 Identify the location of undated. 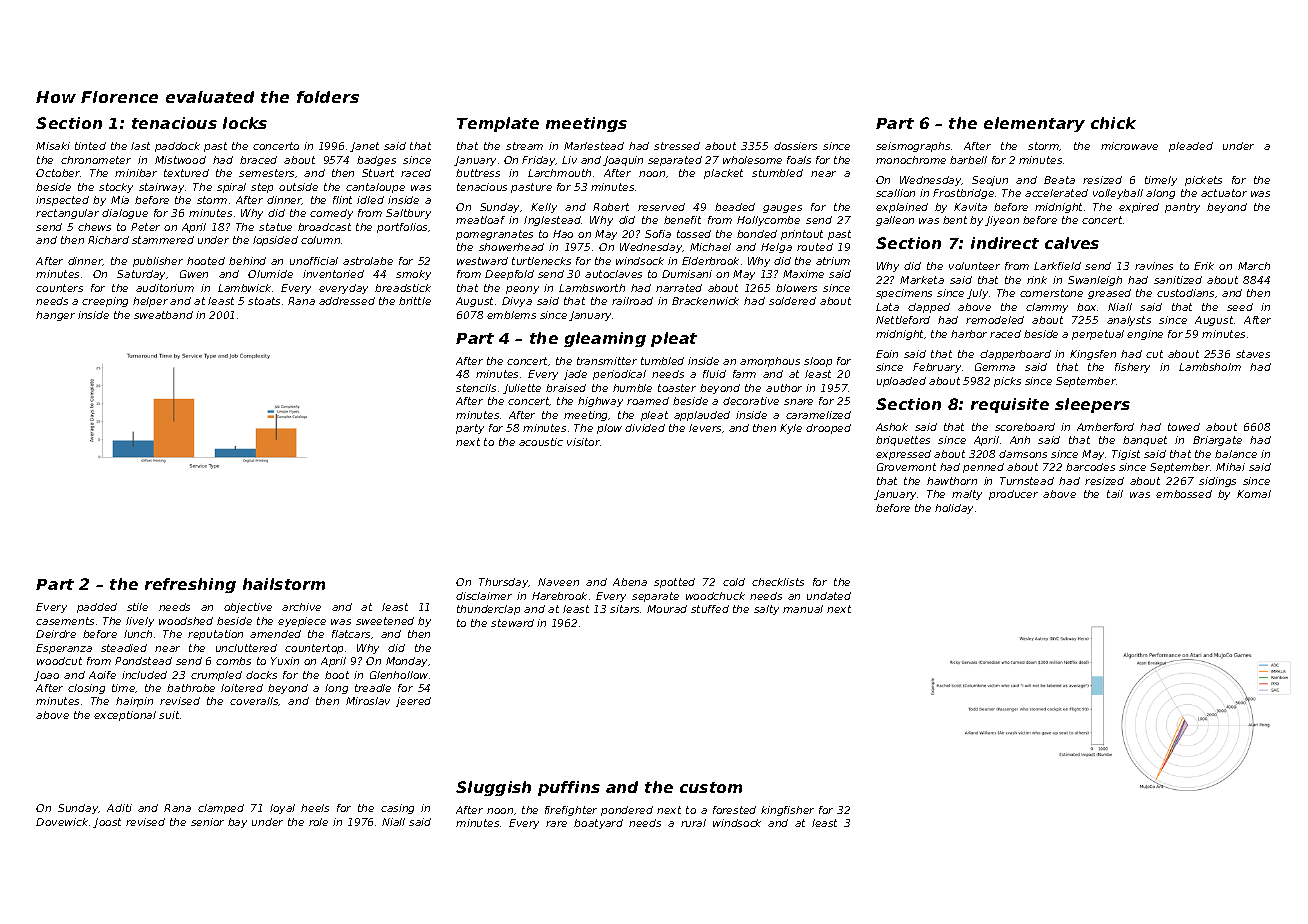
(829, 596).
